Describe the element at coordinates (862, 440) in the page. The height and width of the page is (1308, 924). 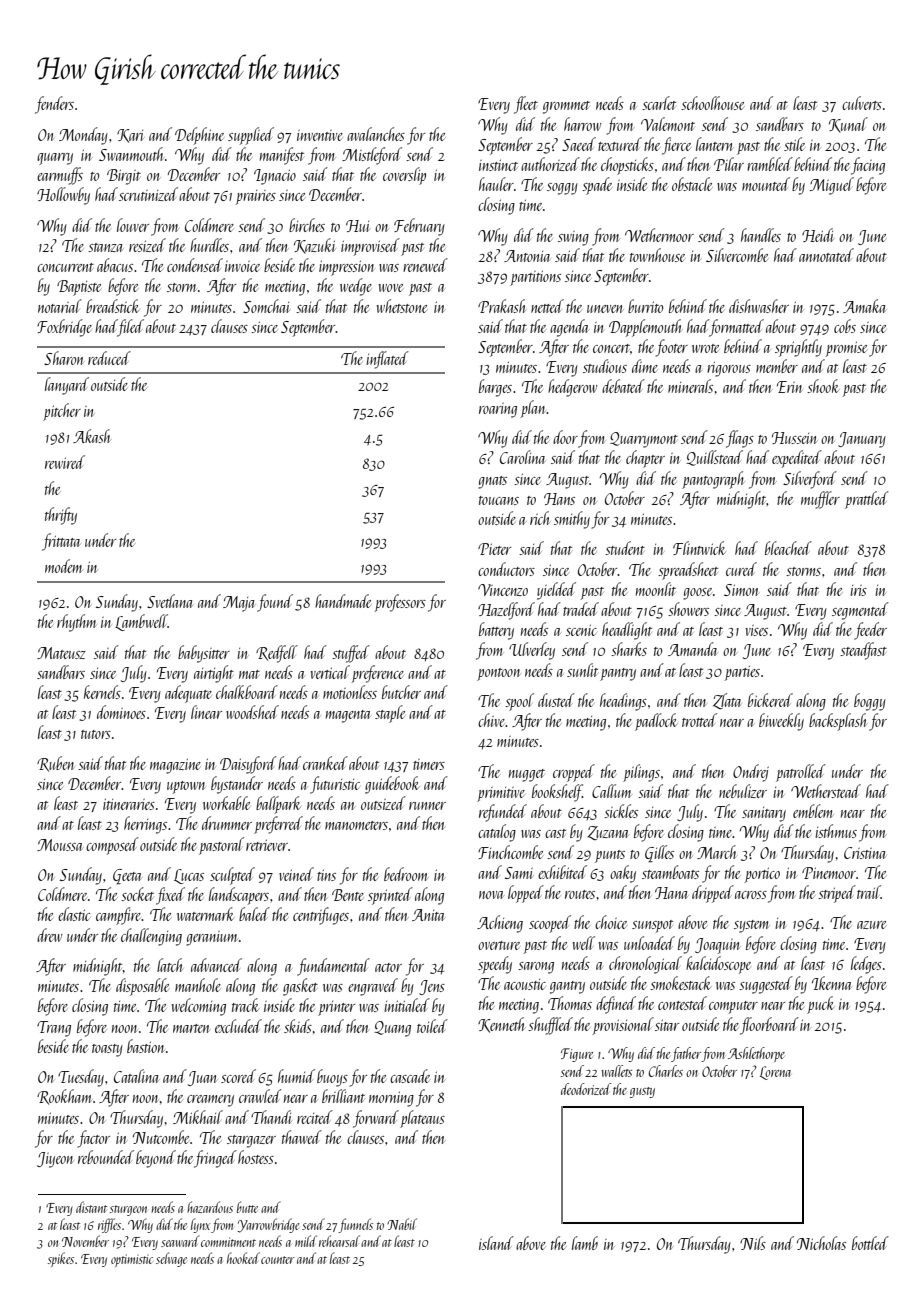
I see `January` at that location.
